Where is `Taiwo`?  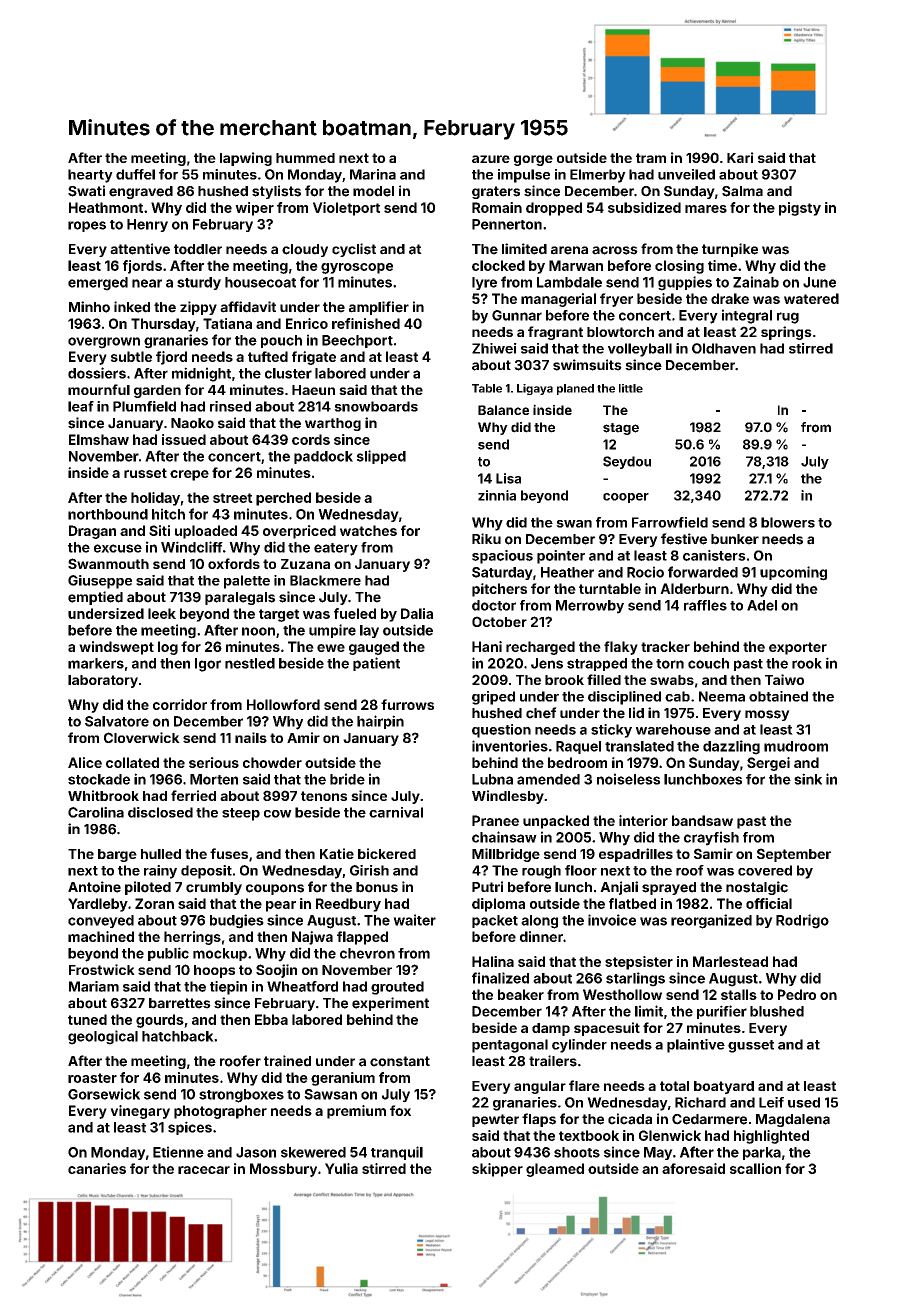 Taiwo is located at coordinates (784, 679).
